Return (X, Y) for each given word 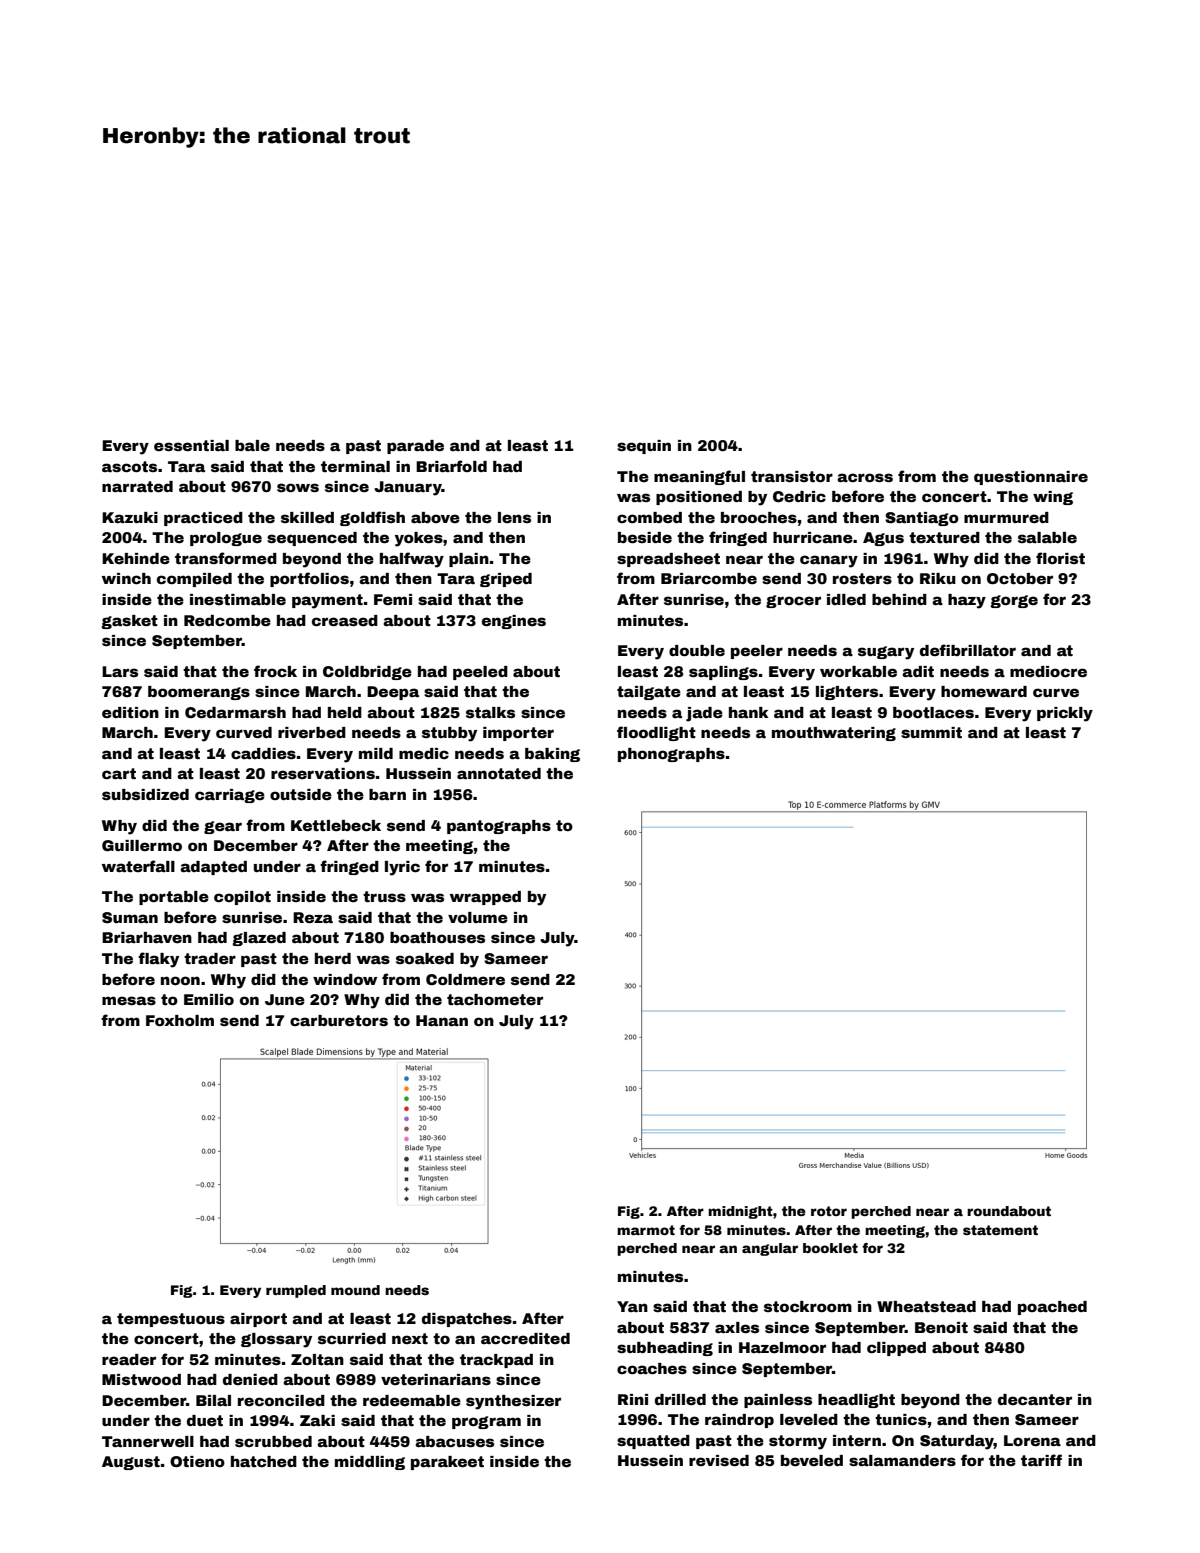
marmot (646, 1230)
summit (931, 732)
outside (301, 794)
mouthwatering (834, 734)
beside (645, 537)
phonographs (671, 755)
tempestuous (171, 1320)
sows (298, 487)
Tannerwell (148, 1441)
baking (552, 755)
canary (829, 561)
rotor (829, 1211)
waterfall (138, 866)
